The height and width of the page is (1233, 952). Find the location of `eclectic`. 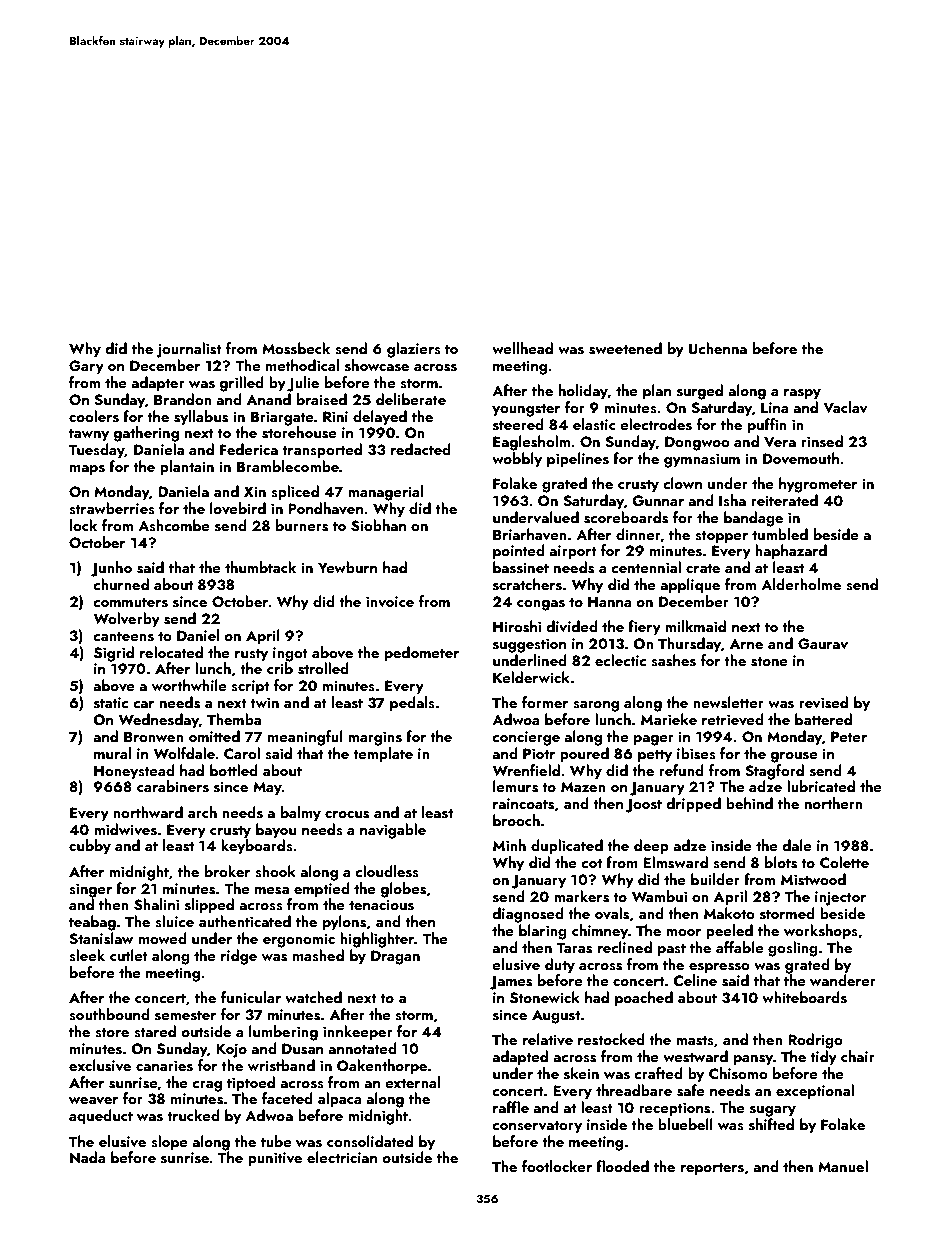

eclectic is located at coordinates (620, 660).
